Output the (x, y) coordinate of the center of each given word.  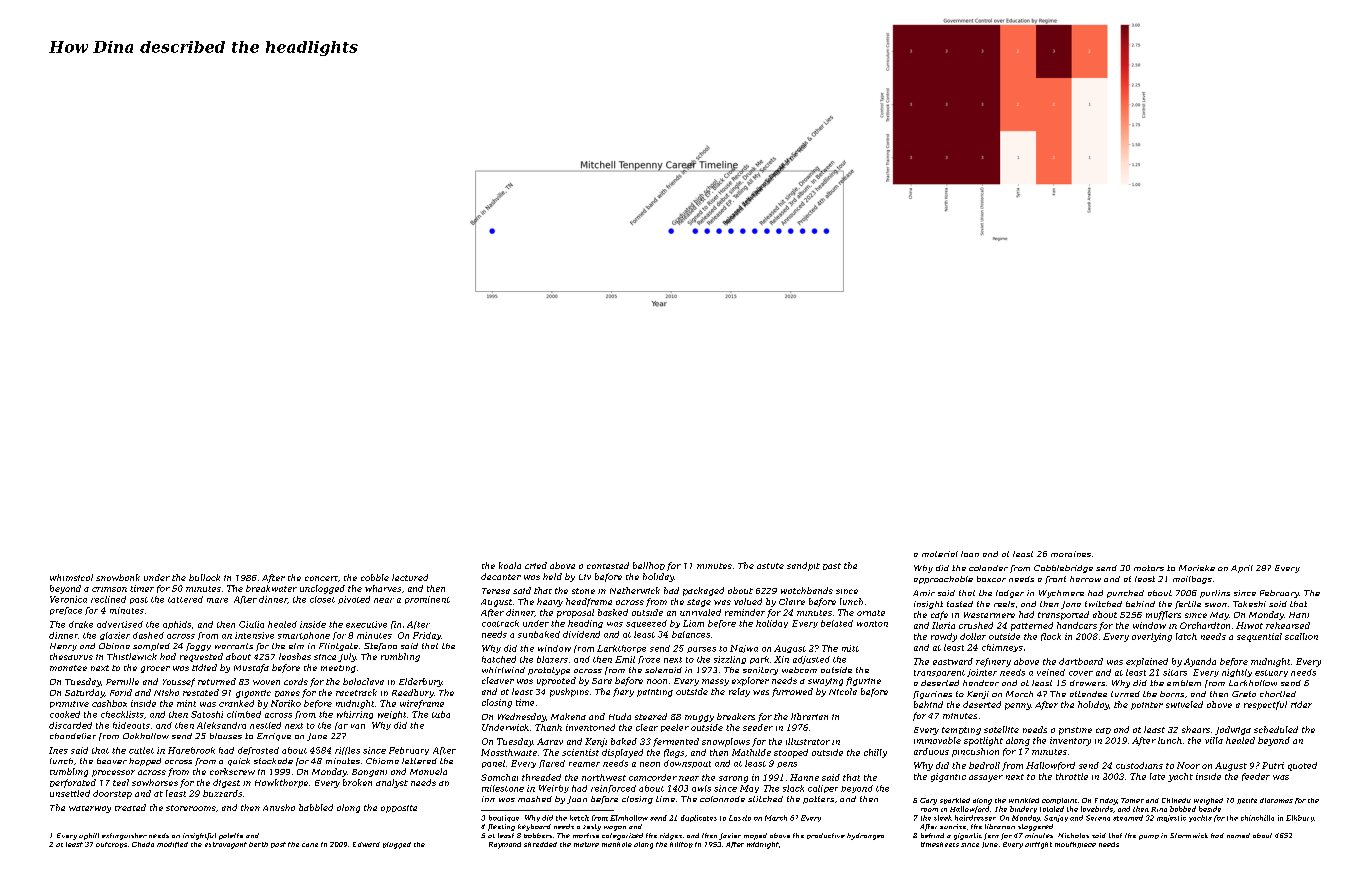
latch (1186, 636)
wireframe (422, 704)
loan (970, 554)
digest (226, 783)
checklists (122, 714)
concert (321, 578)
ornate (871, 613)
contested (608, 565)
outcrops (111, 845)
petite (1247, 801)
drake (81, 624)
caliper (823, 789)
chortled (1278, 694)
